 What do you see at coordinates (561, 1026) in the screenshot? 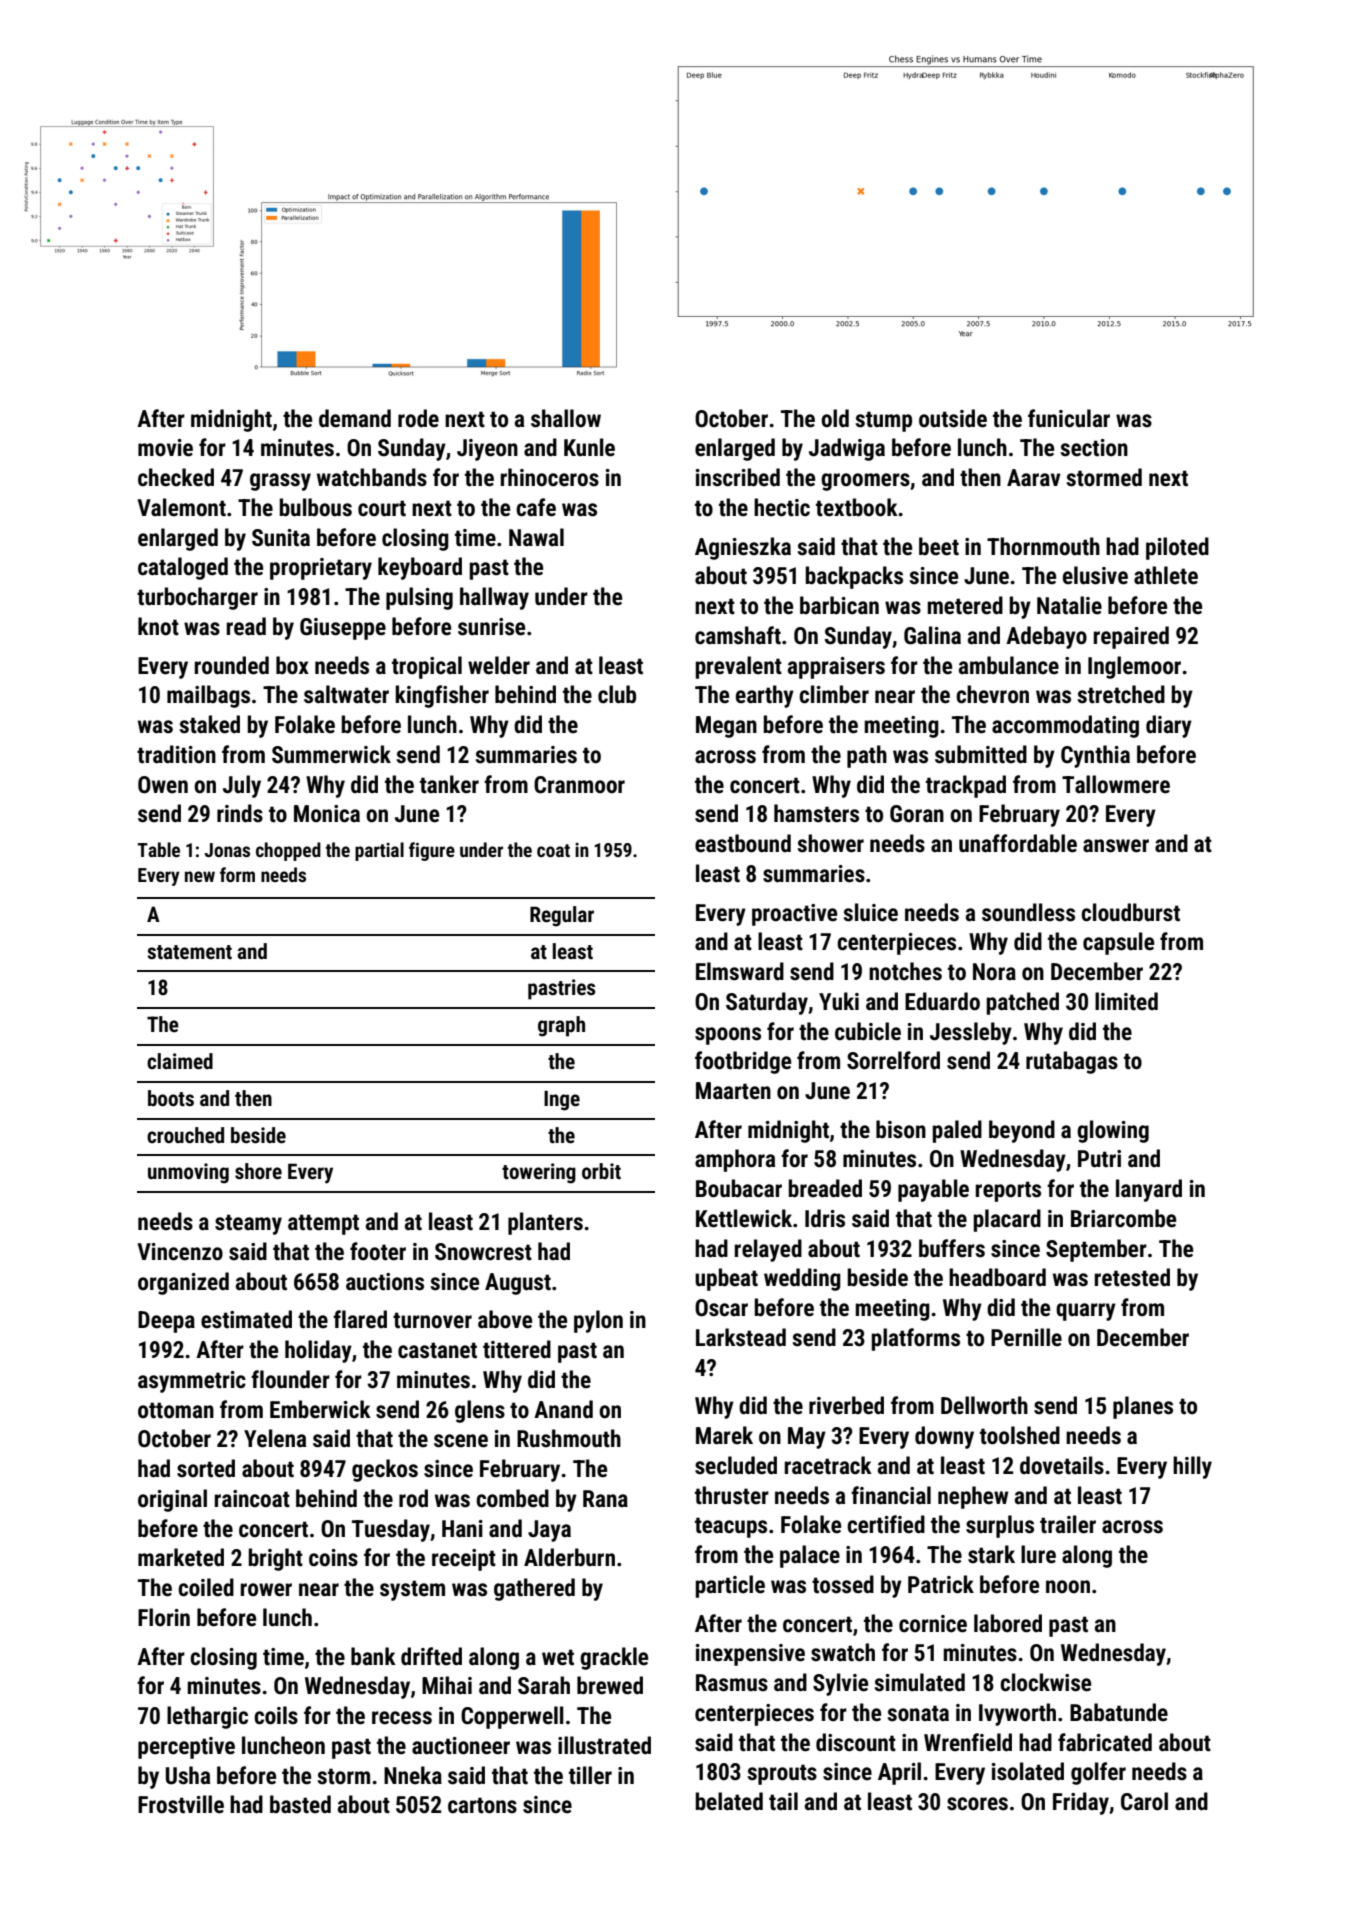
I see `graph` at bounding box center [561, 1026].
